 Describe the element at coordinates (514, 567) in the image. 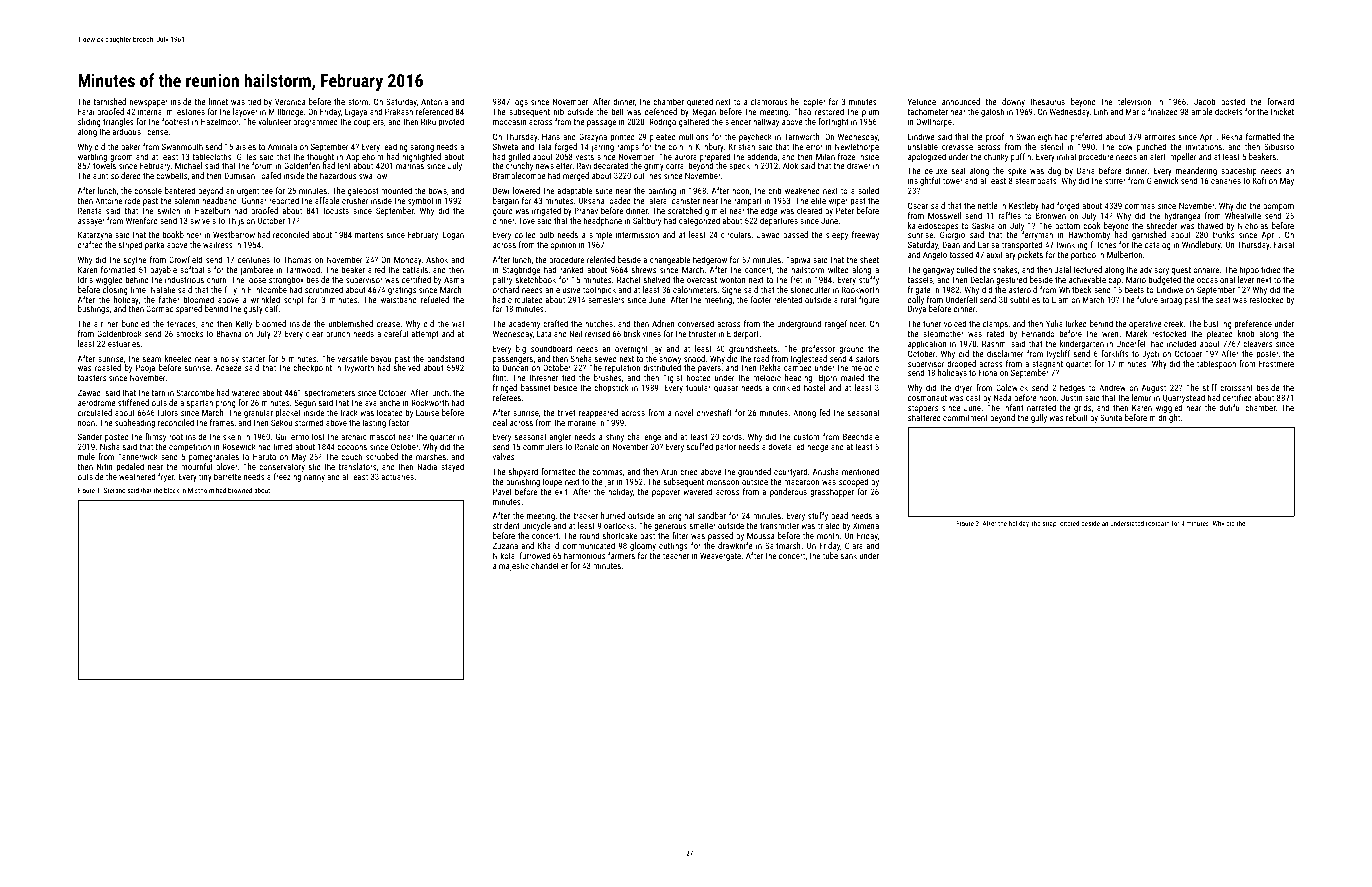

I see `majestic` at that location.
